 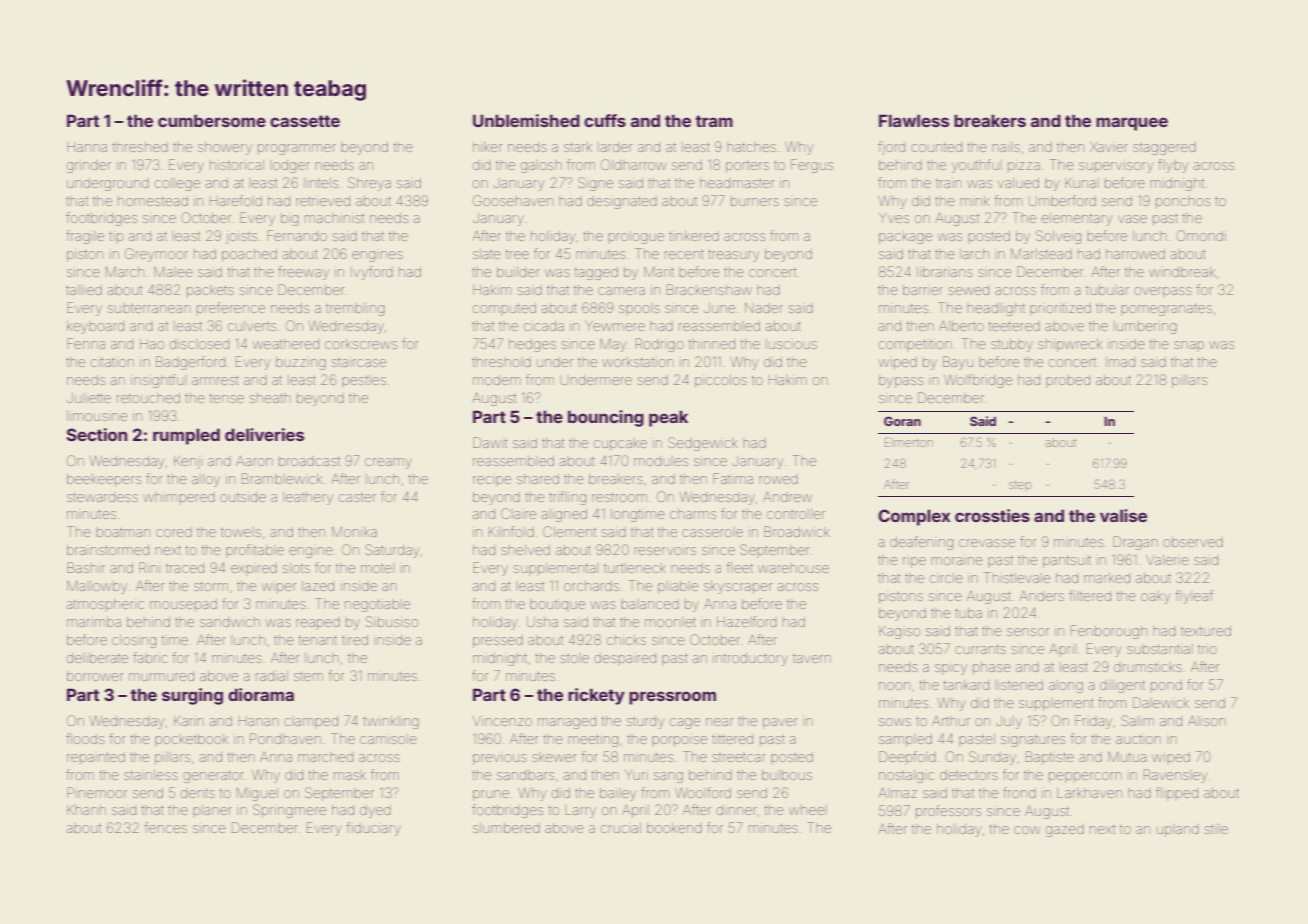 What do you see at coordinates (605, 120) in the document?
I see `cuffs` at bounding box center [605, 120].
